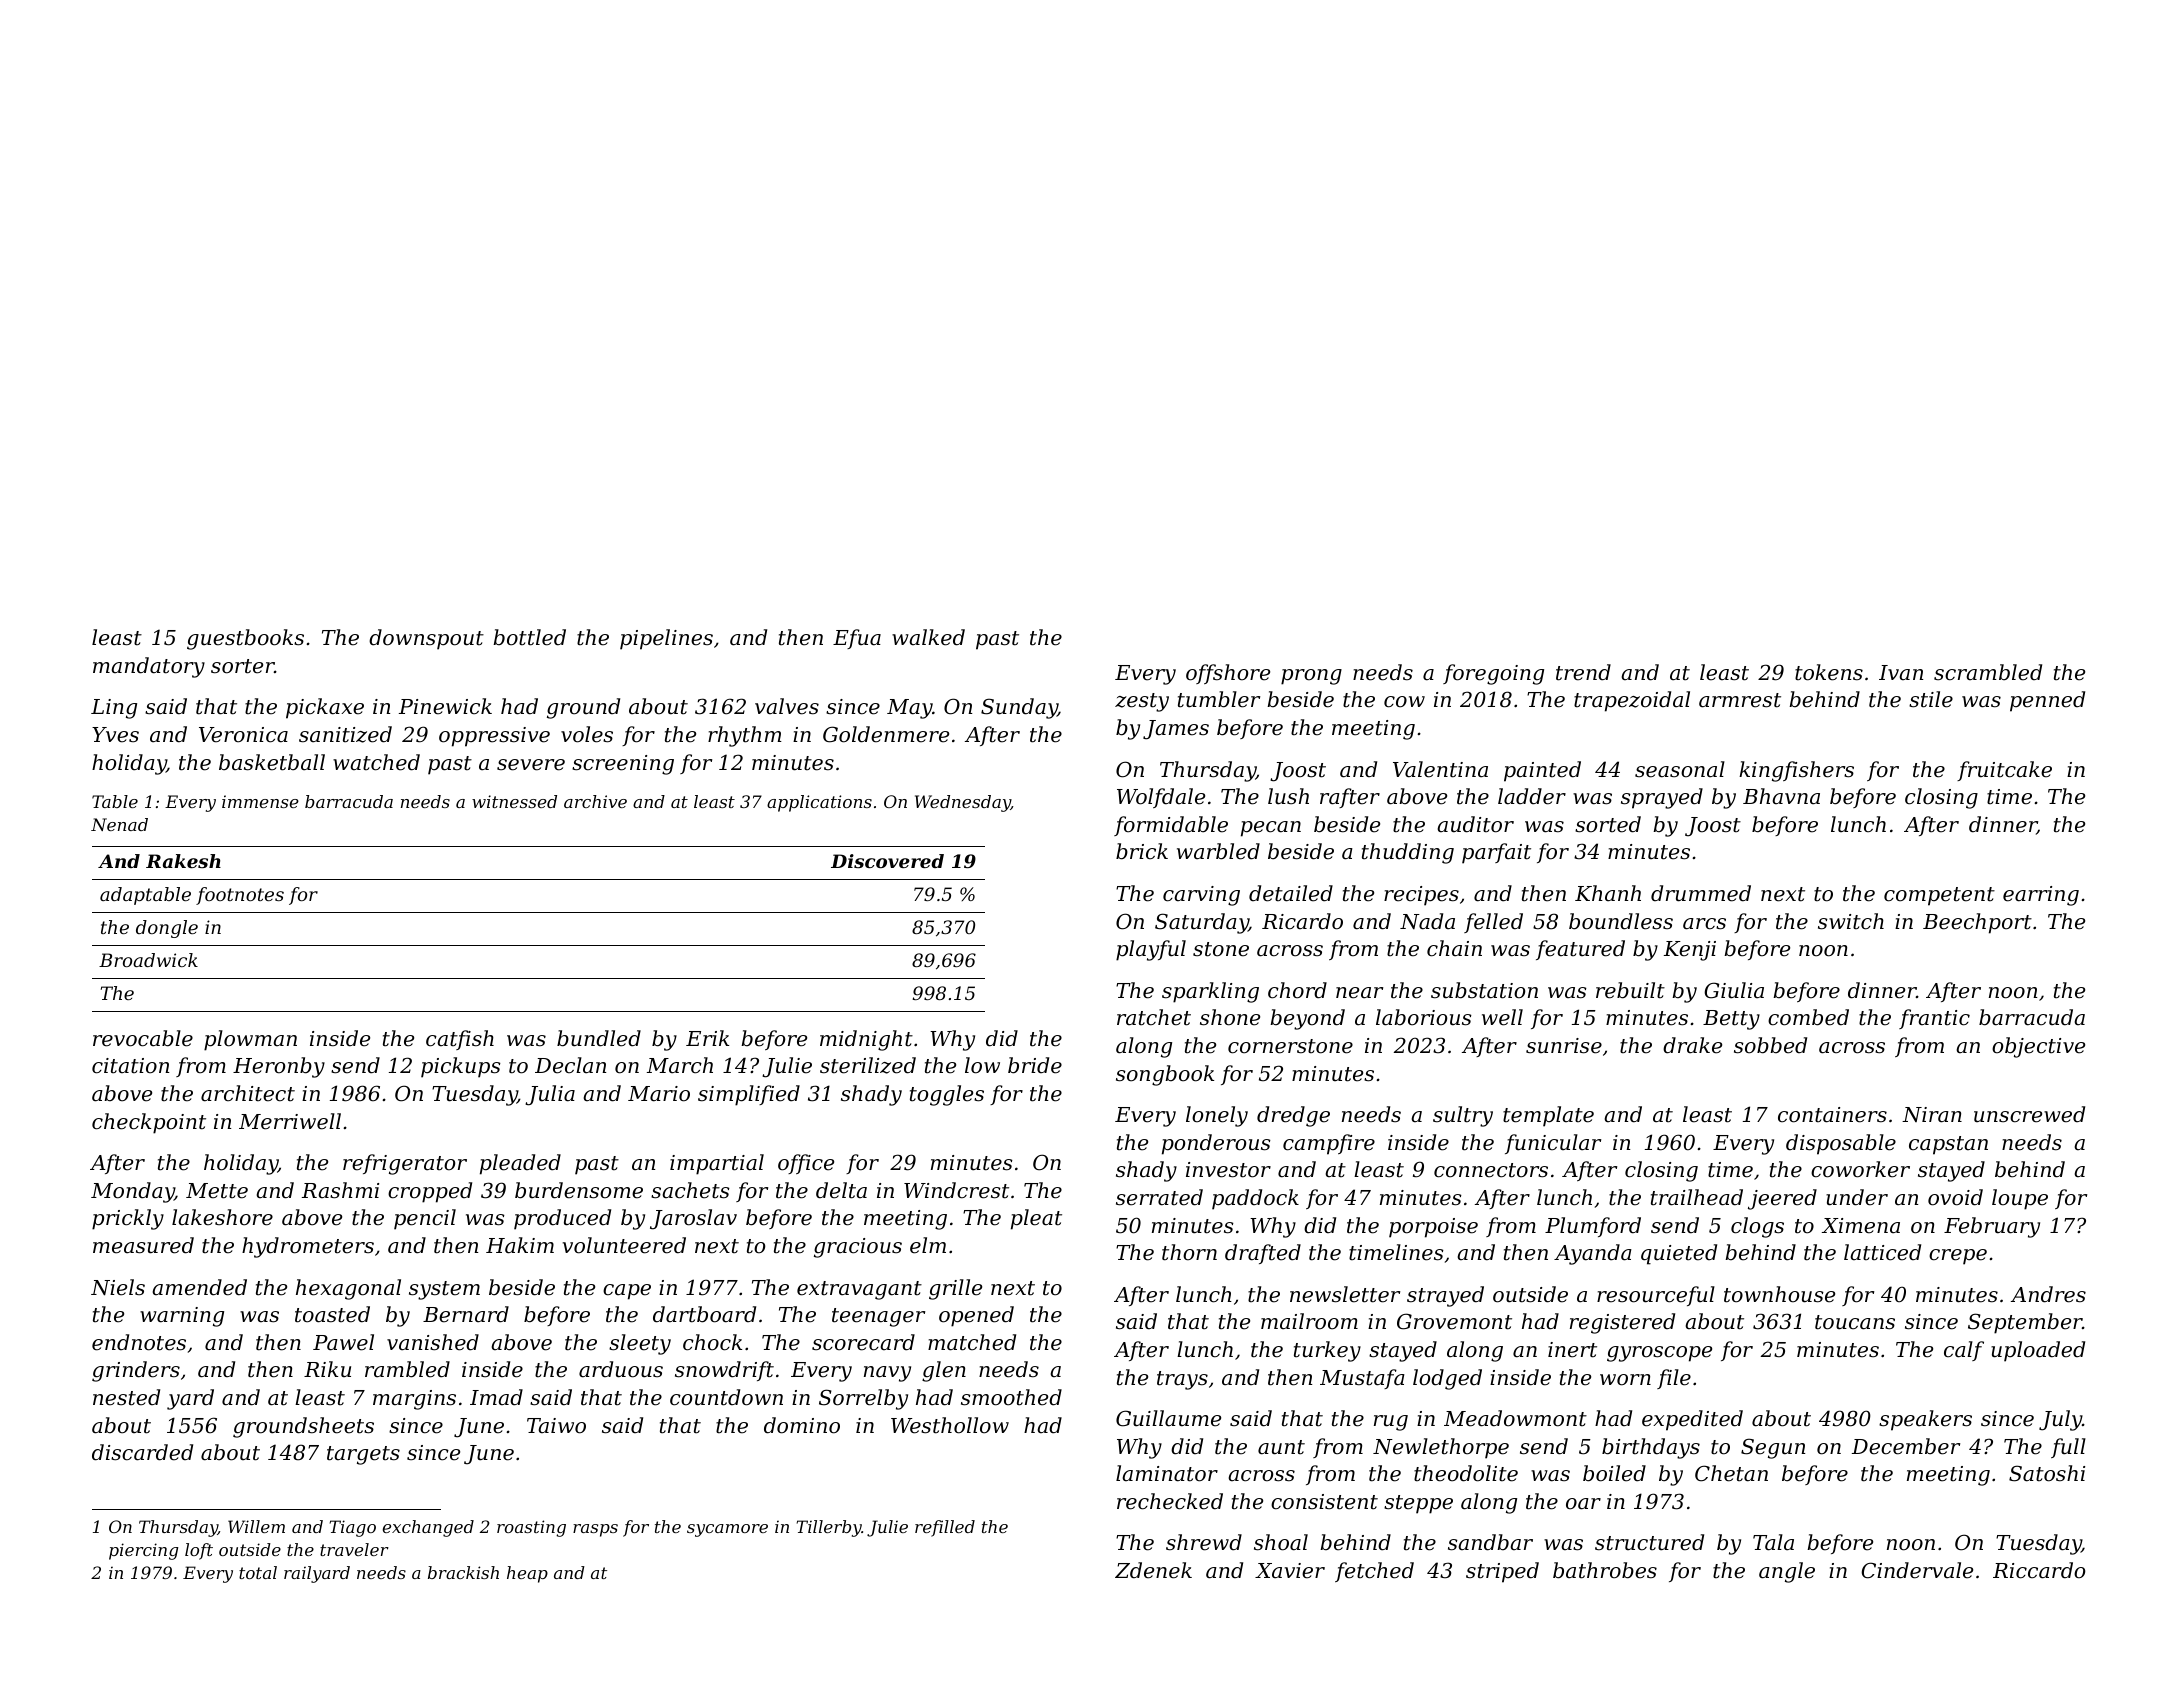 The image size is (2178, 1683). Describe the element at coordinates (148, 960) in the document. I see `Broadwick` at that location.
